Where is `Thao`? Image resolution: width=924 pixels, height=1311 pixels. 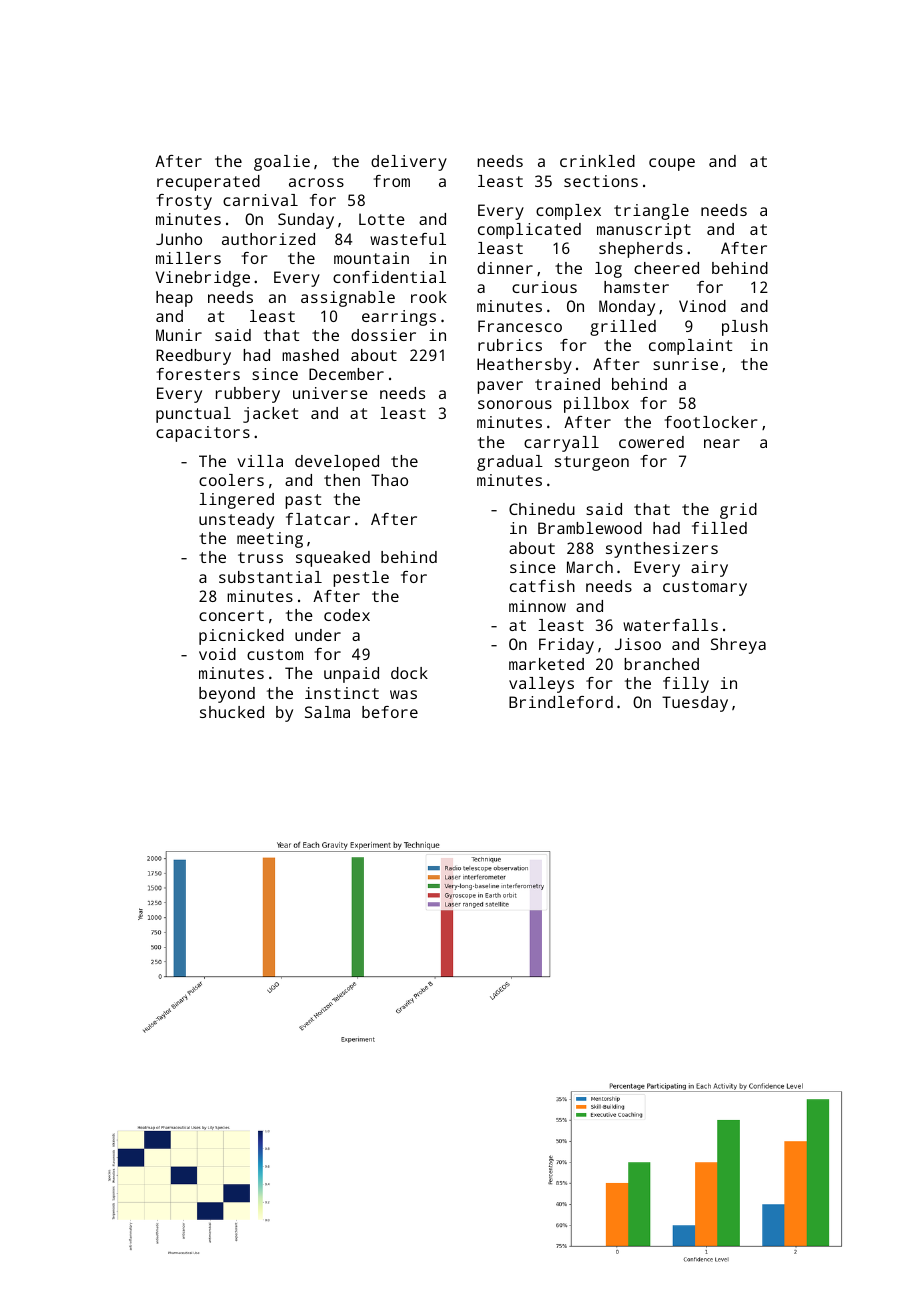
Thao is located at coordinates (389, 480).
